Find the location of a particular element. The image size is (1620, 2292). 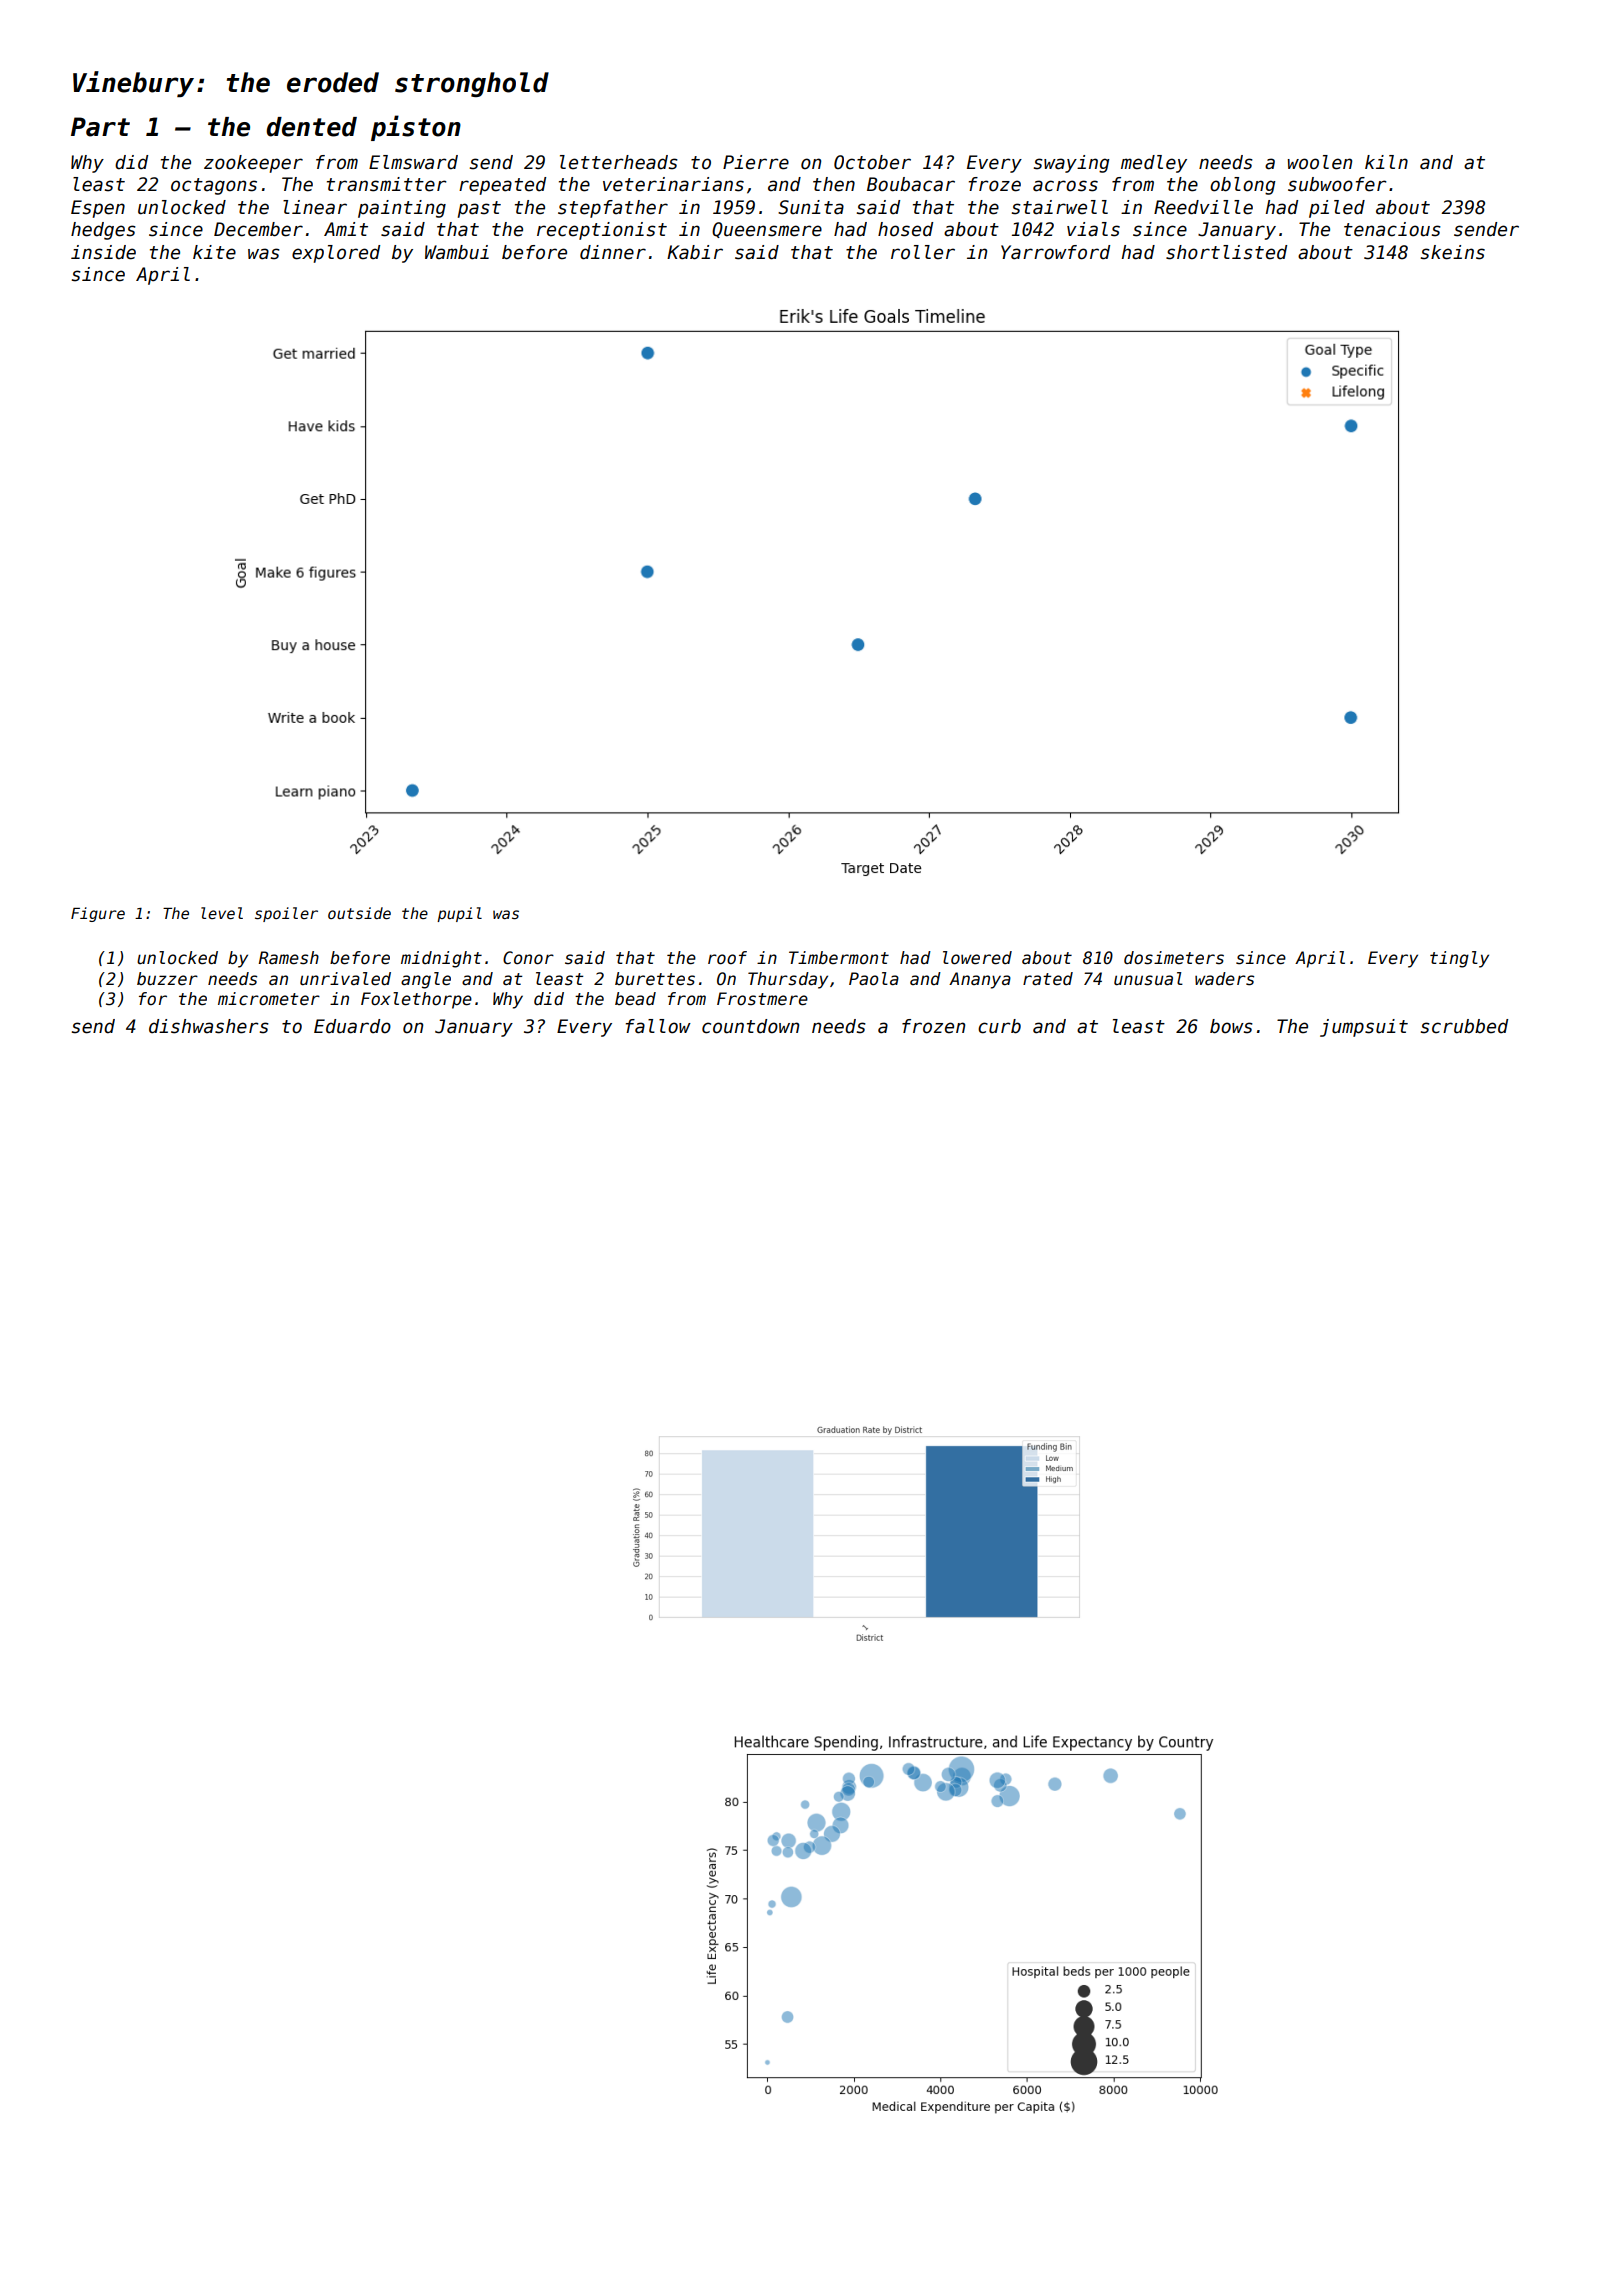

roof is located at coordinates (727, 958).
